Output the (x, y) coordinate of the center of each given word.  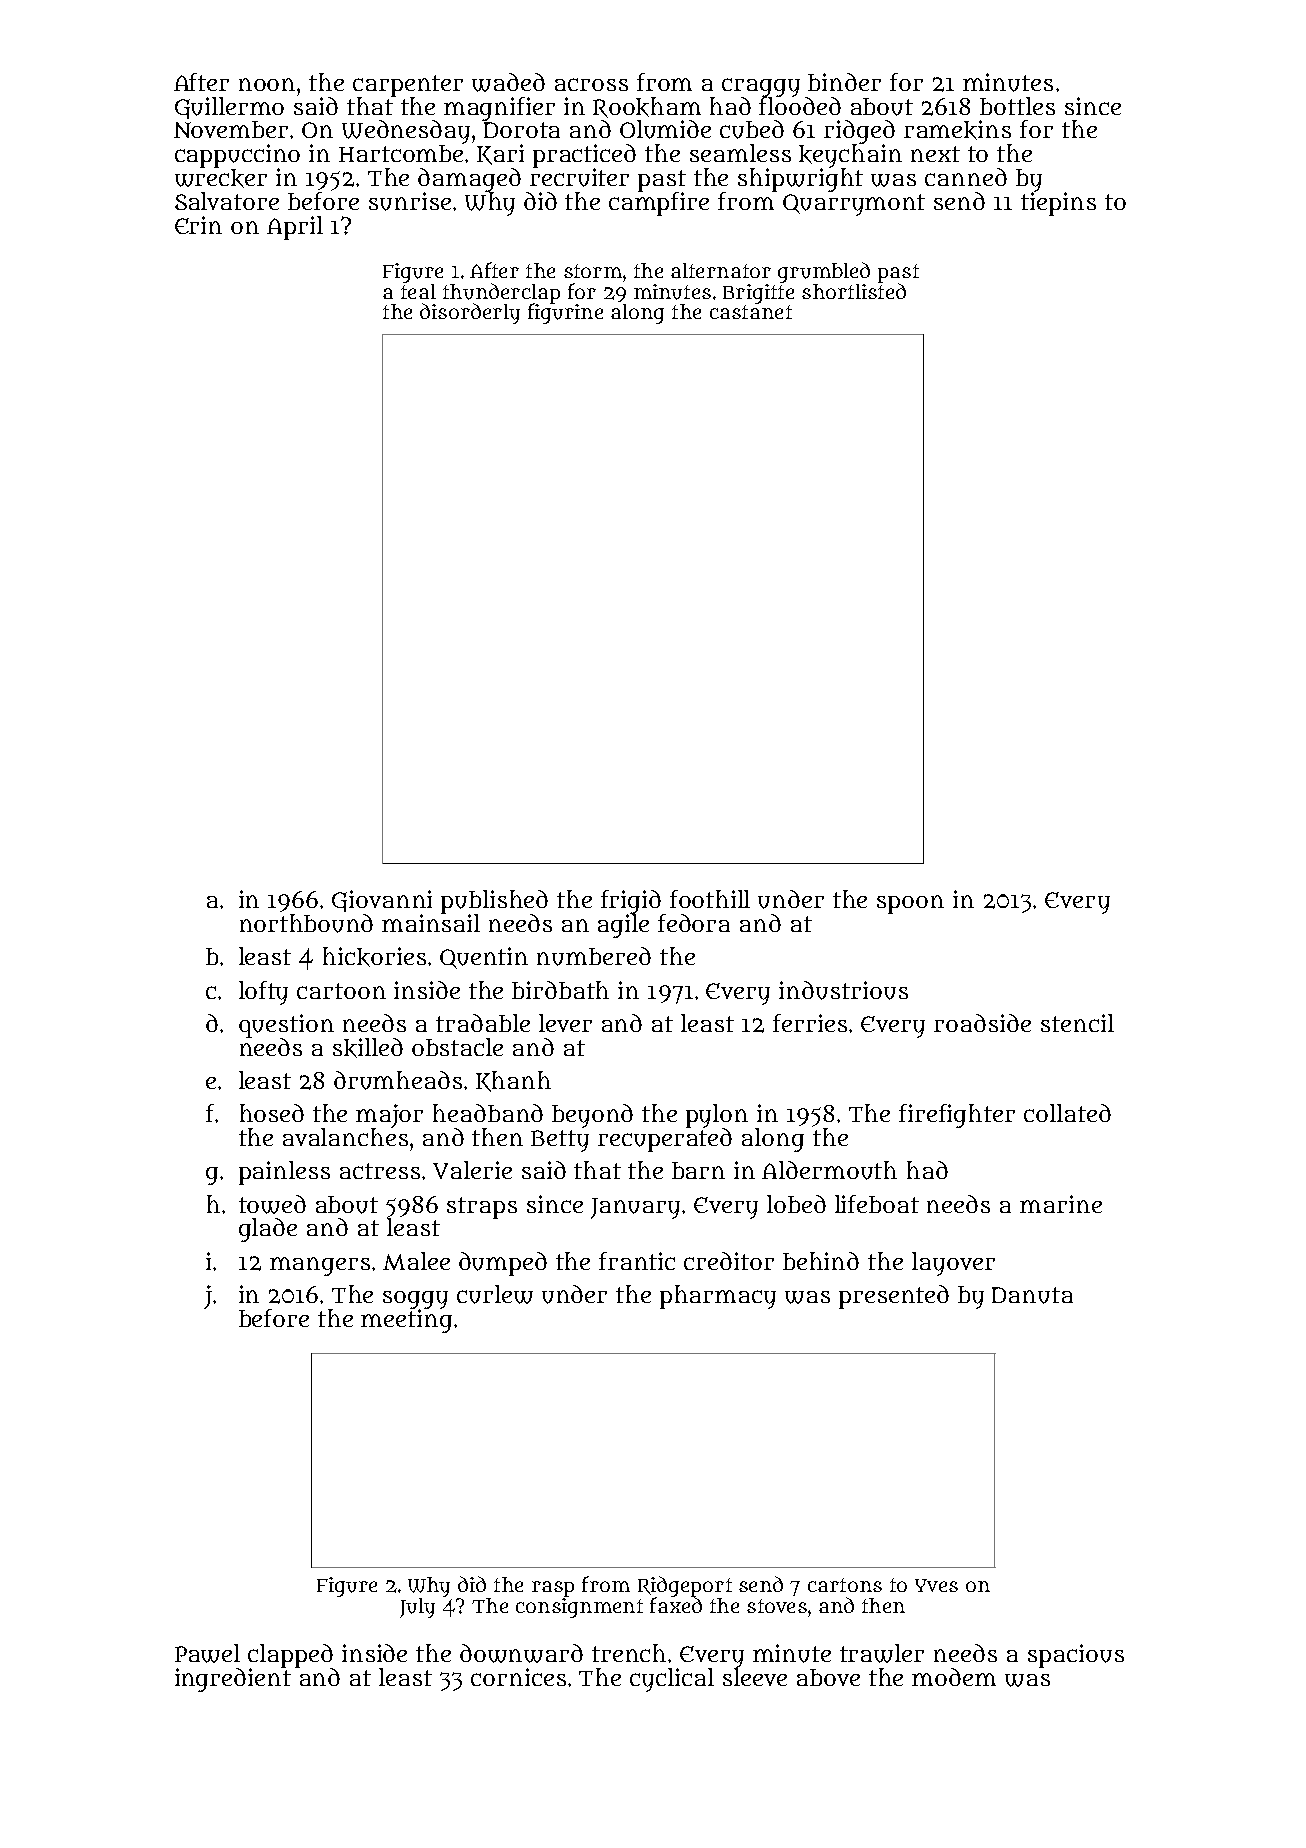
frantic (637, 1261)
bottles (1017, 106)
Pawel (207, 1653)
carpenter (408, 86)
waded (508, 82)
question (286, 1026)
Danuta (1032, 1295)
